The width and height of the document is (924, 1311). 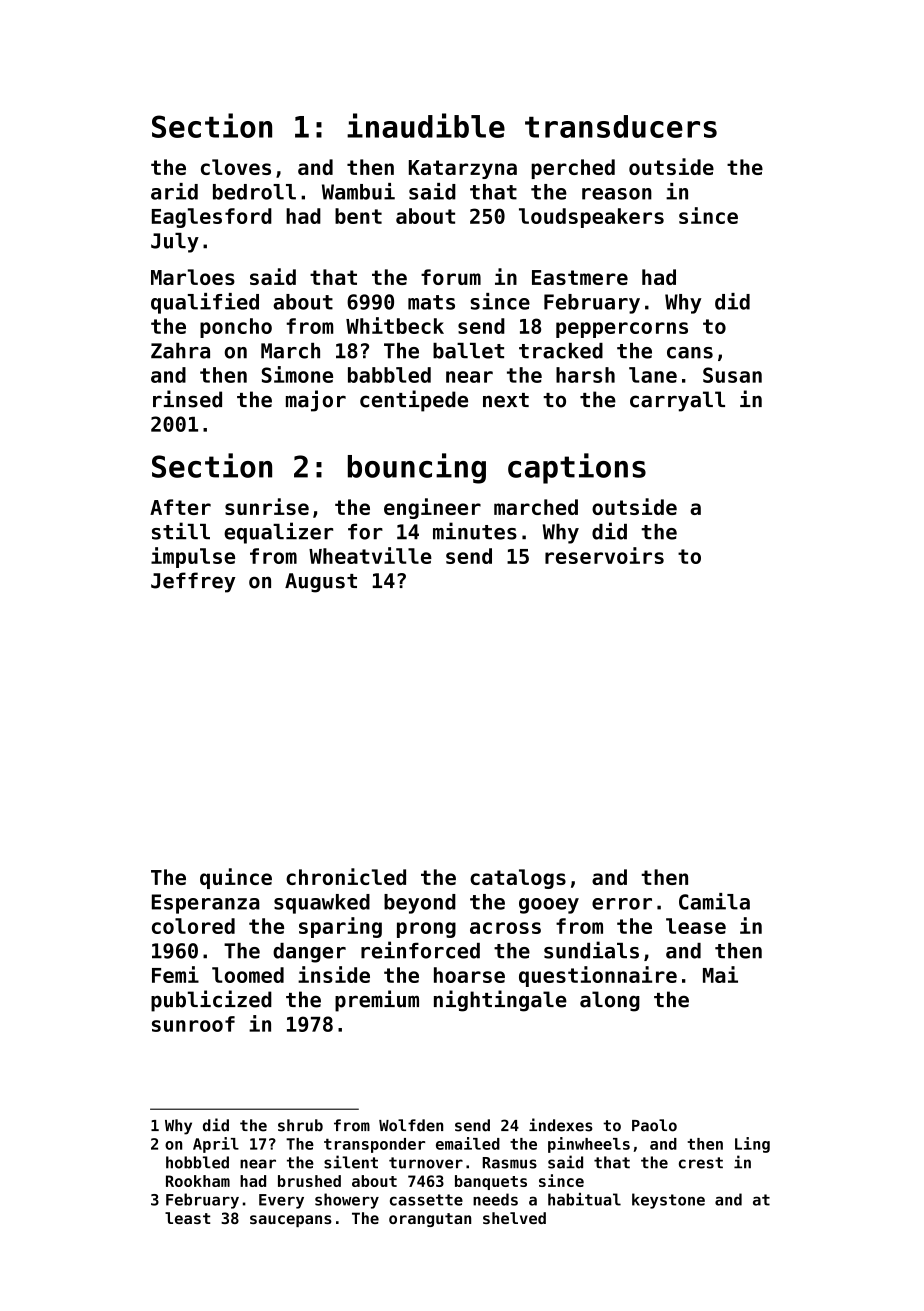 I want to click on reservoirs, so click(x=604, y=555).
